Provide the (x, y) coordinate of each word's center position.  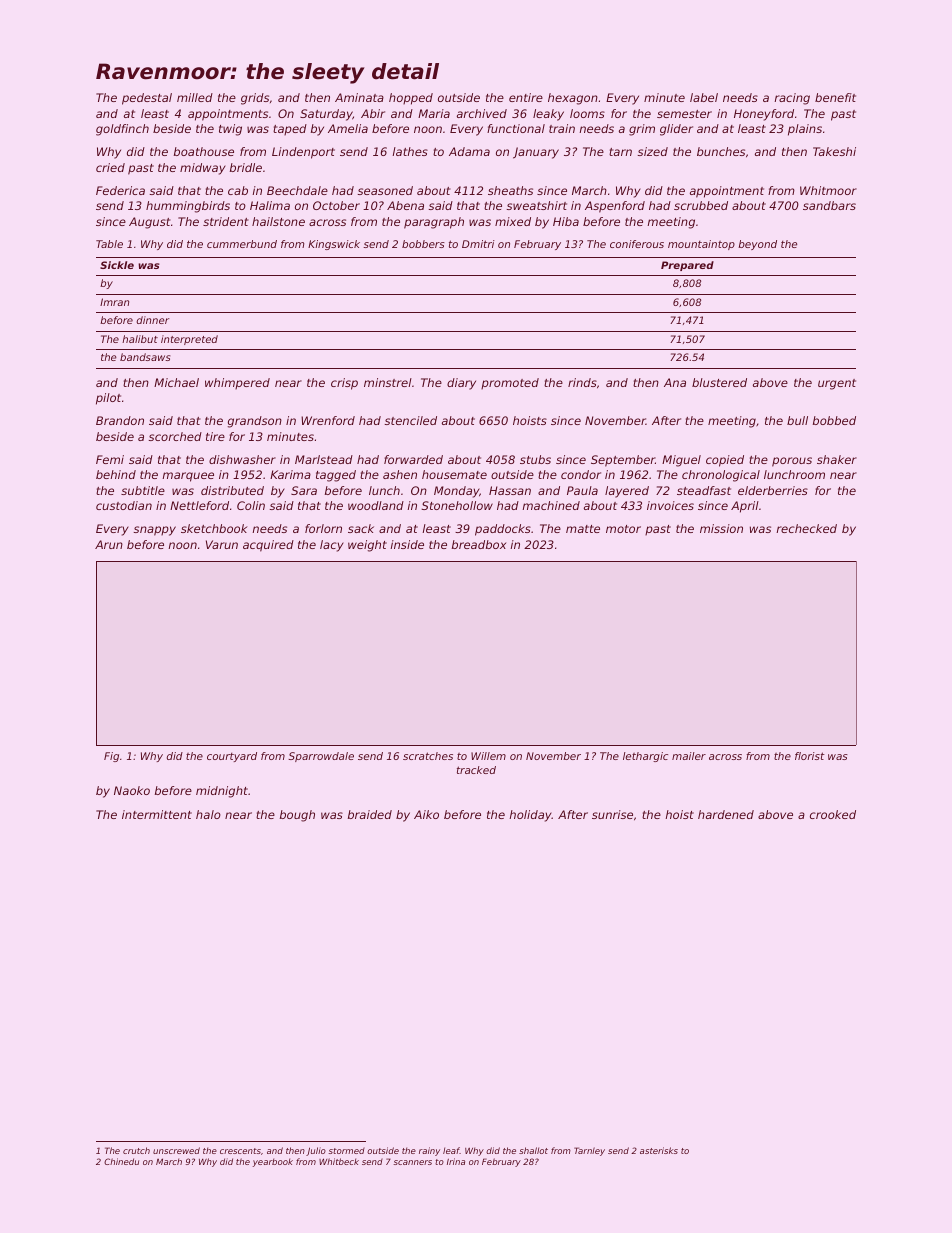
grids (255, 99)
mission (721, 528)
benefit (835, 97)
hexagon (573, 99)
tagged (336, 476)
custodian (124, 505)
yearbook (272, 1162)
